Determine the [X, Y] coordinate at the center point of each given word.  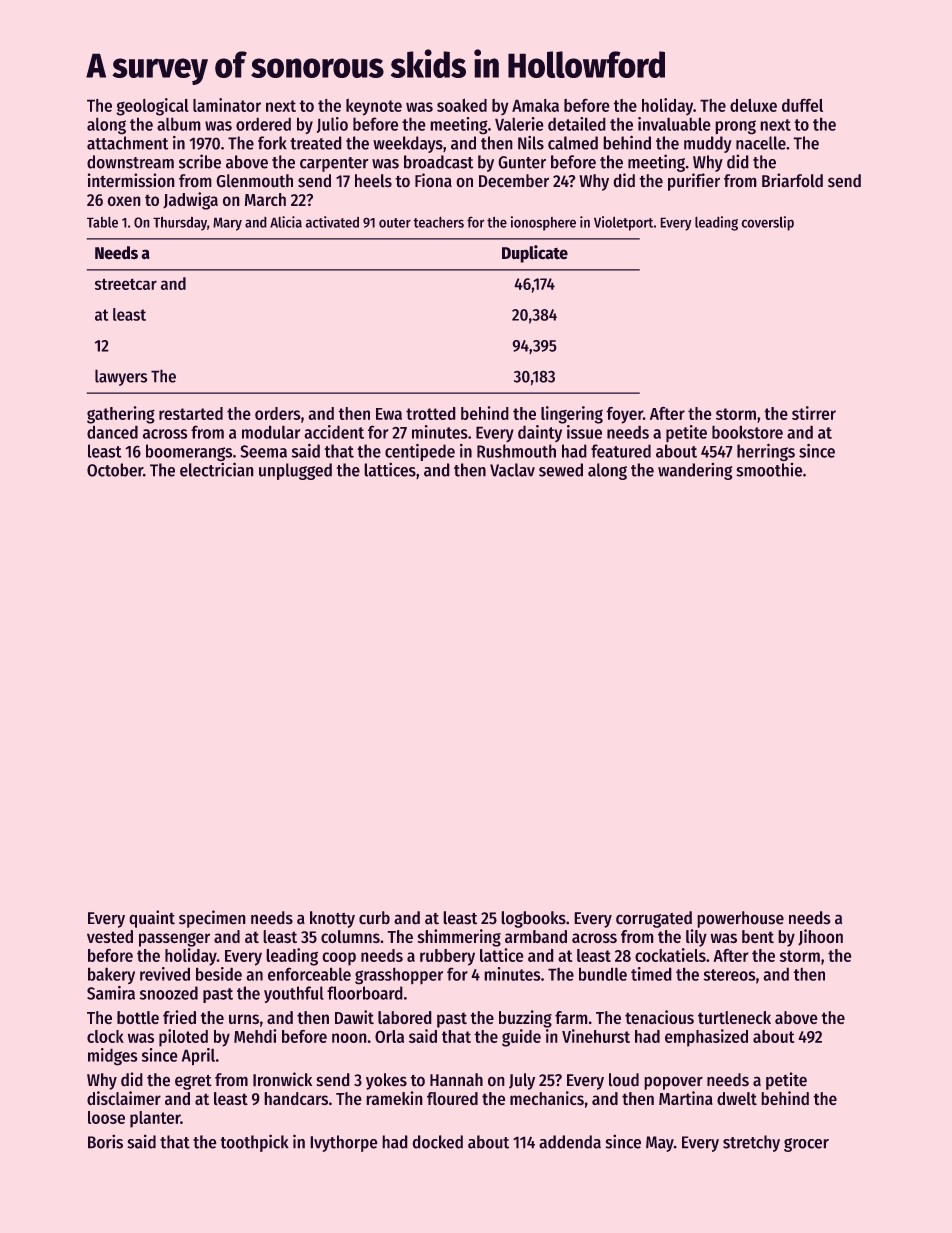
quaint [152, 919]
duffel [802, 105]
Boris [105, 1141]
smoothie [769, 470]
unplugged [295, 471]
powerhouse [740, 919]
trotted [431, 413]
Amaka [535, 105]
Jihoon [820, 937]
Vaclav [512, 470]
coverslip [767, 223]
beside [219, 974]
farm [571, 1017]
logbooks [533, 919]
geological [152, 107]
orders [278, 413]
